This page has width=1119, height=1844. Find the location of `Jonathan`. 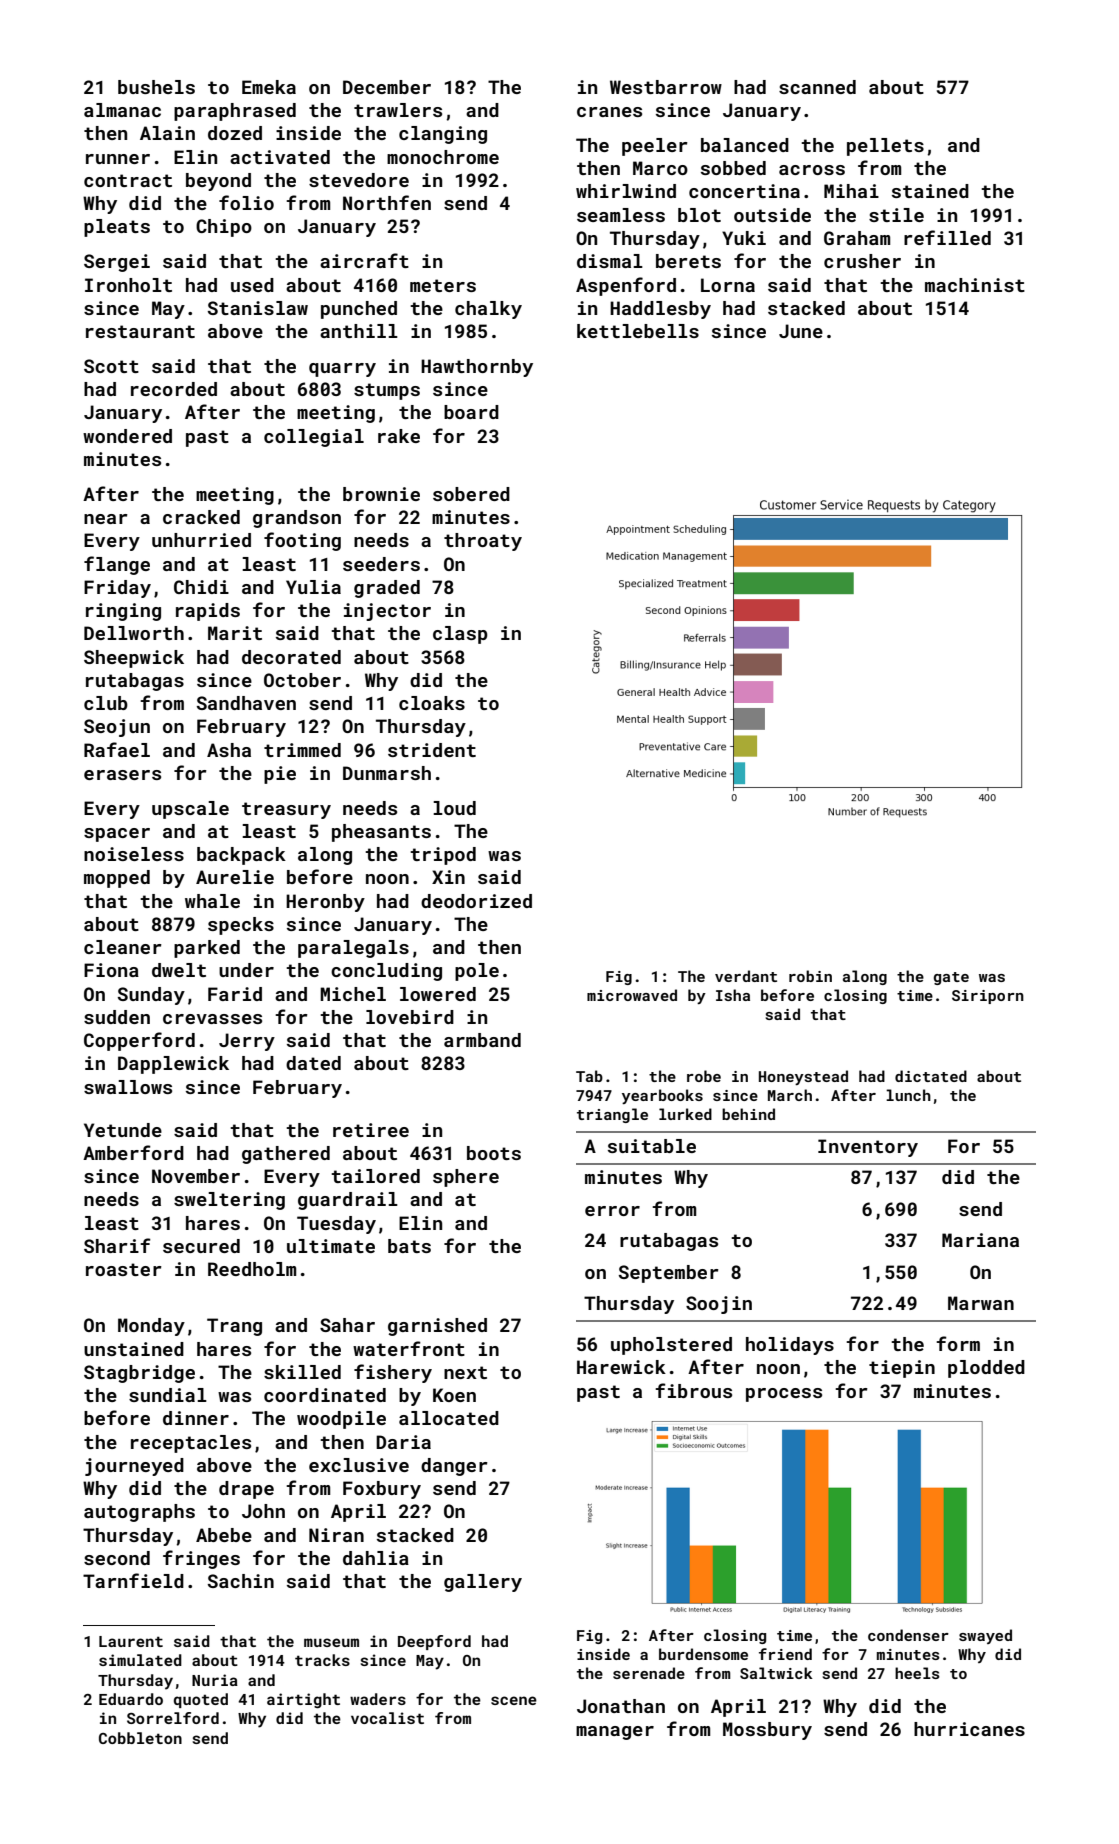

Jonathan is located at coordinates (621, 1706).
